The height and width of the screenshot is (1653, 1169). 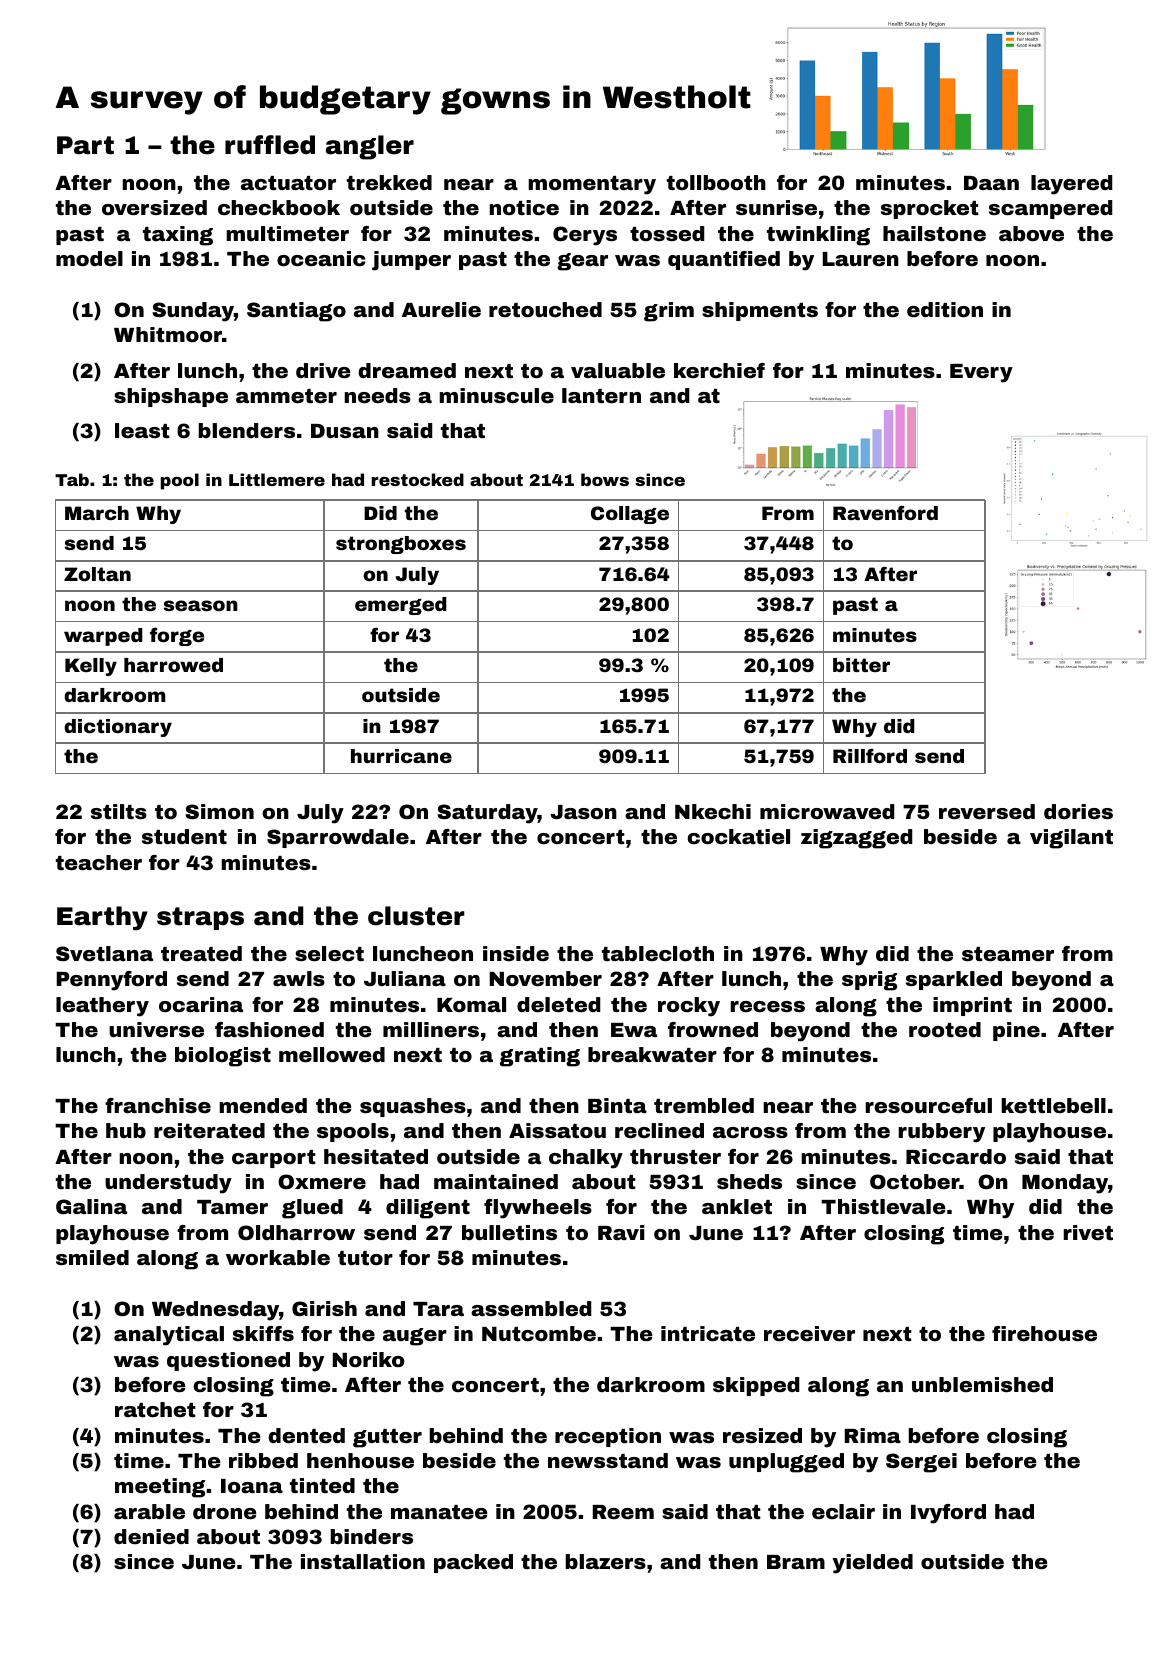 I want to click on emerged, so click(x=401, y=606).
